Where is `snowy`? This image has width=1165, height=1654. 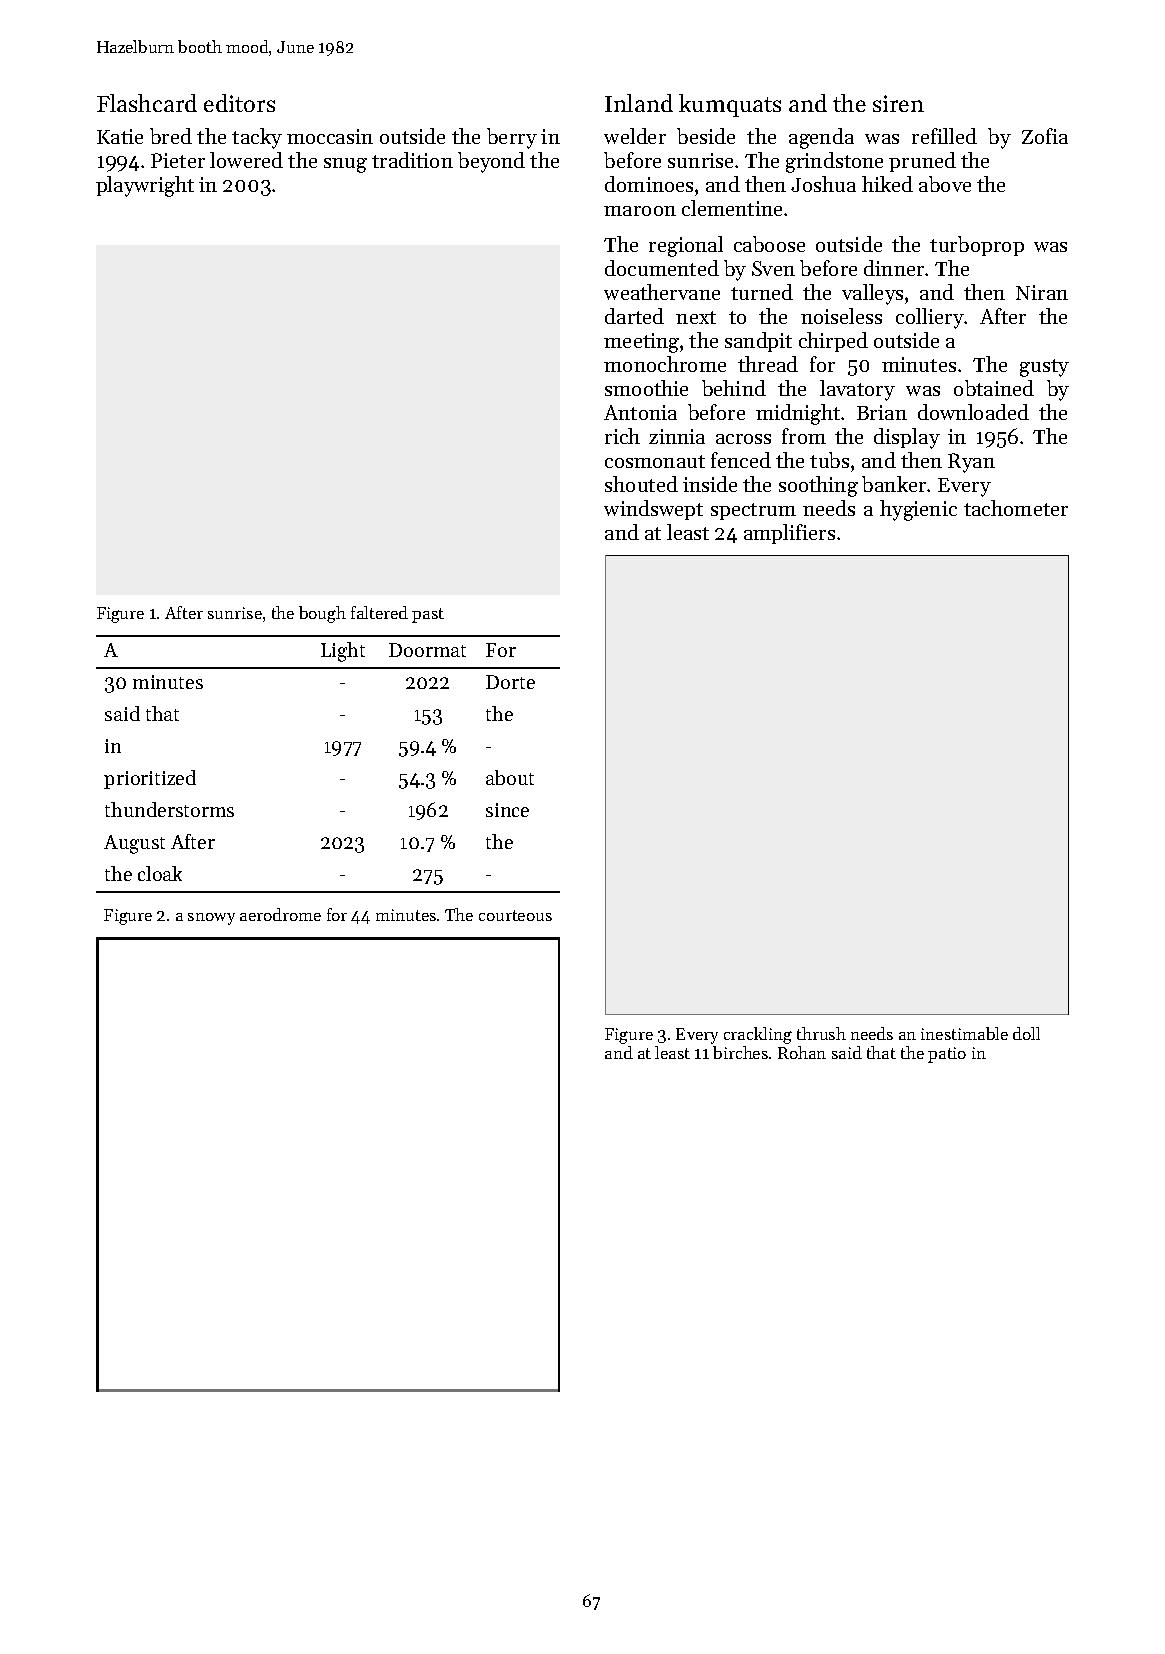 snowy is located at coordinates (211, 919).
